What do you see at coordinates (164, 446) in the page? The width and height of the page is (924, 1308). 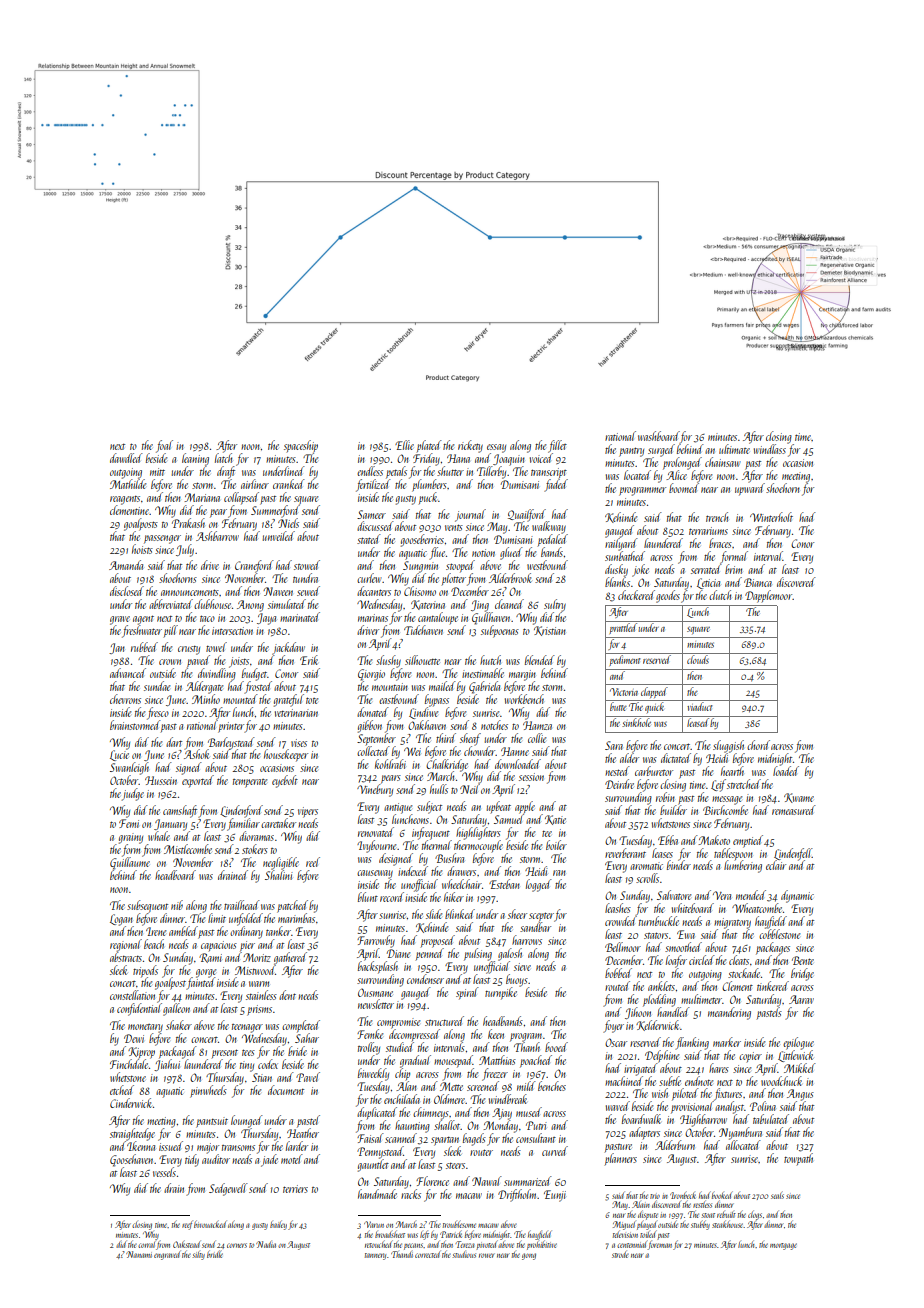 I see `foal` at bounding box center [164, 446].
